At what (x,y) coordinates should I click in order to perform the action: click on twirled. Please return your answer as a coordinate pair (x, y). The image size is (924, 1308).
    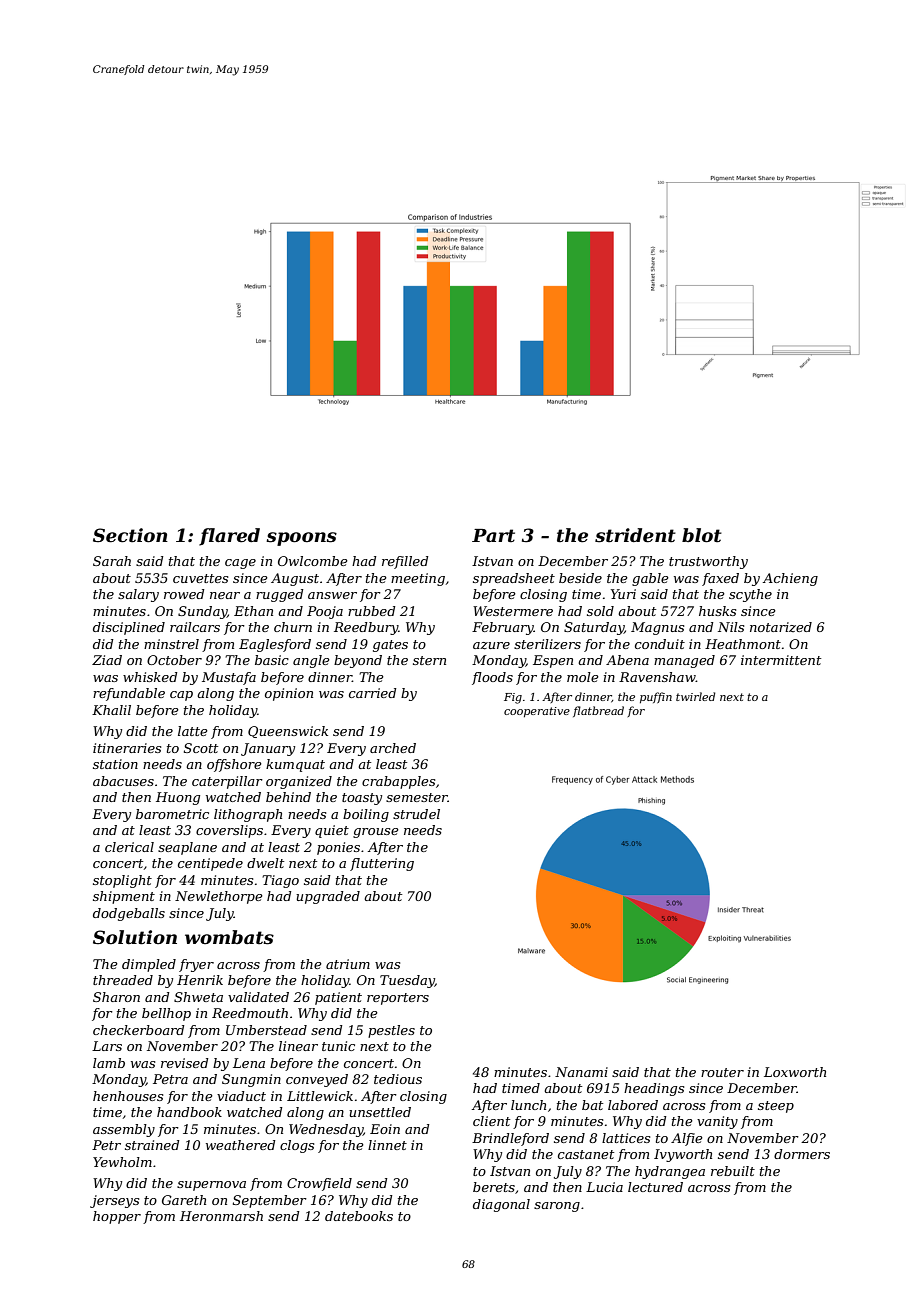
    Looking at the image, I should click on (695, 696).
